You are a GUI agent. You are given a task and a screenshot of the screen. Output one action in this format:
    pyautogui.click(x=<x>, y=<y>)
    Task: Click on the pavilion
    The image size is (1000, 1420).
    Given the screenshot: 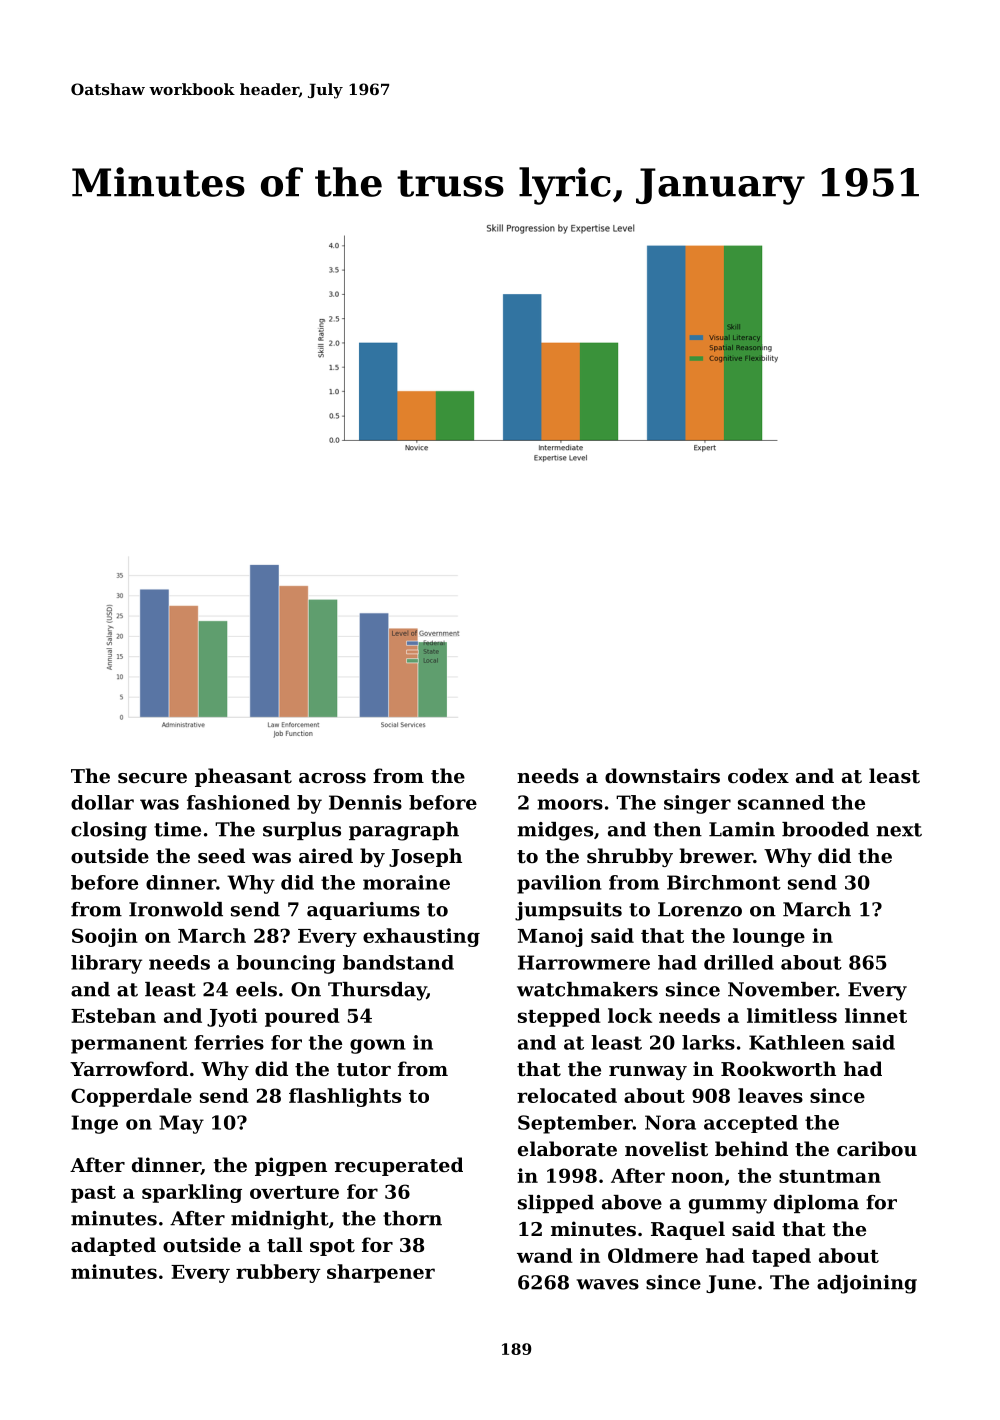 What is the action you would take?
    pyautogui.click(x=559, y=884)
